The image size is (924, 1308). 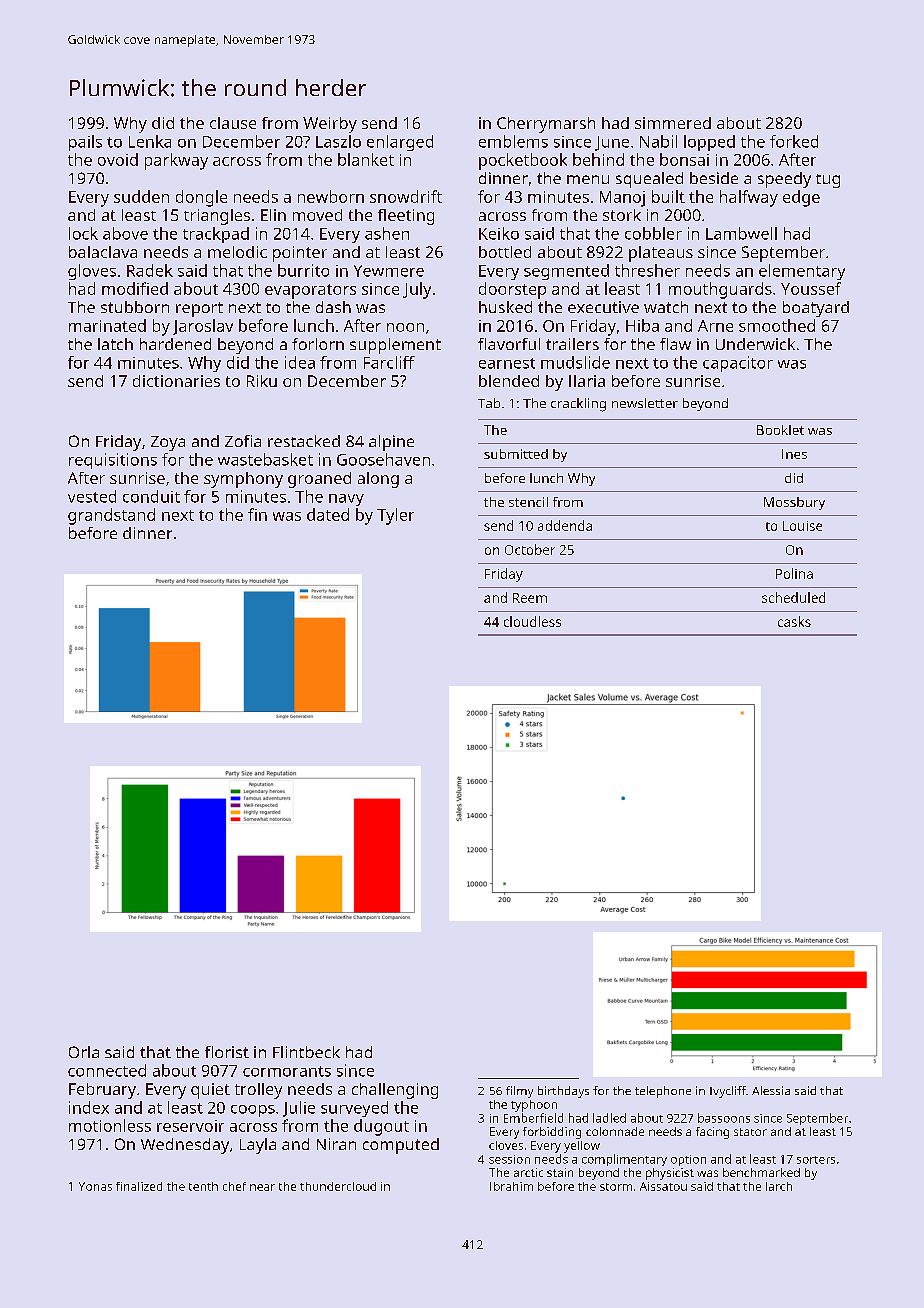 I want to click on dated, so click(x=328, y=514).
